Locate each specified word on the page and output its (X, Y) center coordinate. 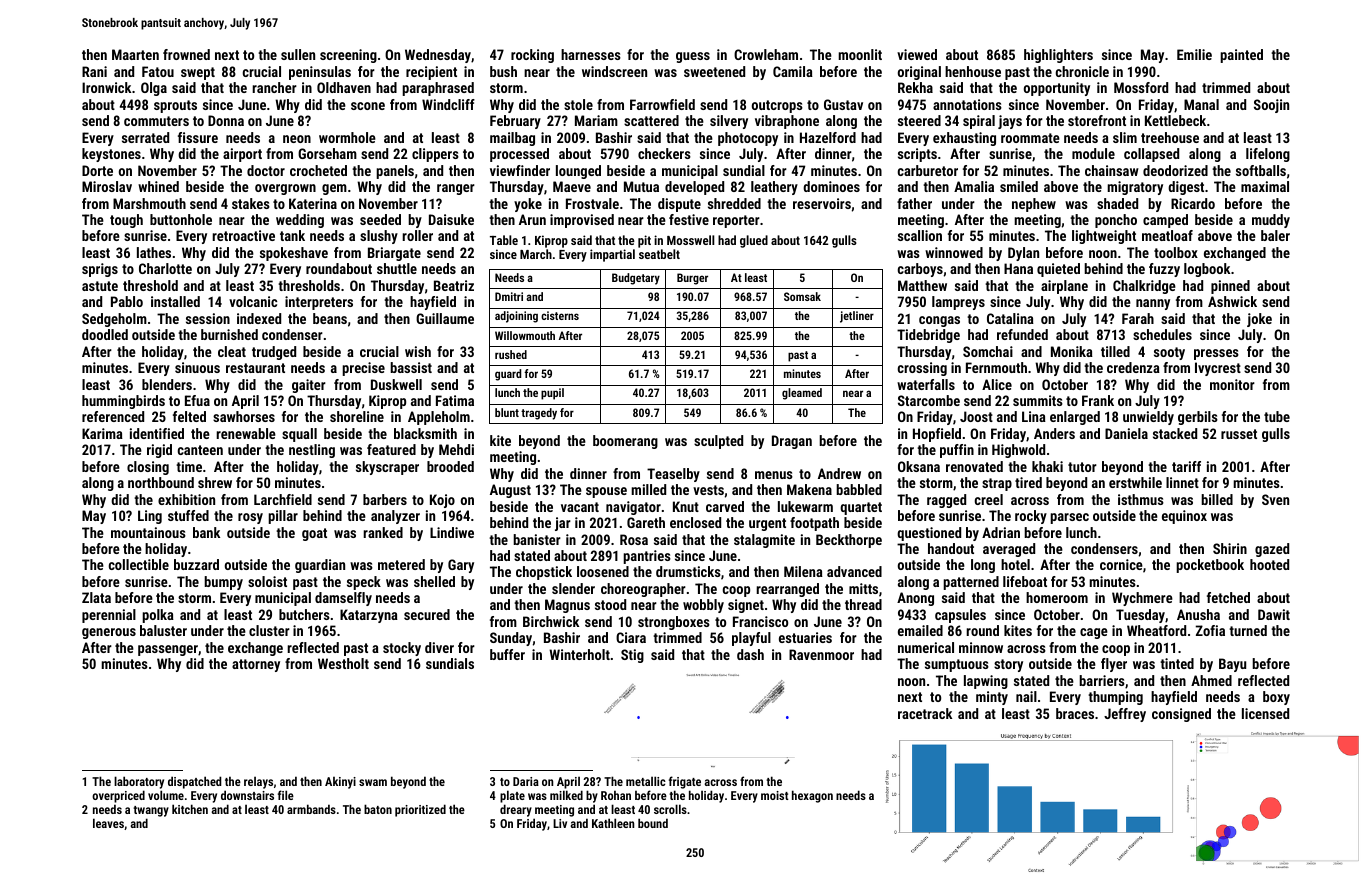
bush (503, 71)
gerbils (1198, 418)
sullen (298, 54)
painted (1241, 56)
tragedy (539, 414)
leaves (108, 823)
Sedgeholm (114, 320)
